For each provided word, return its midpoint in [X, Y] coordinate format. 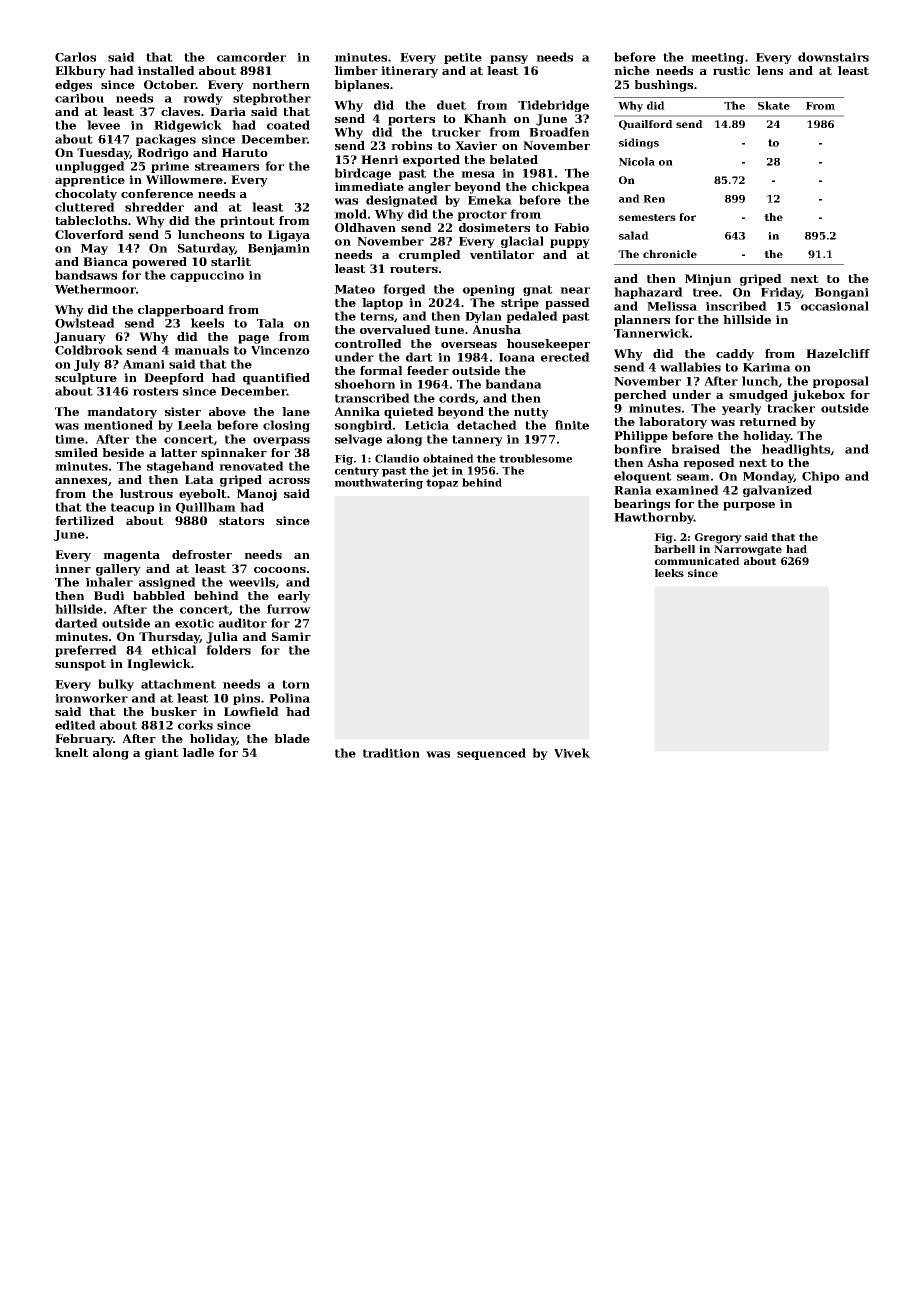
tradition [391, 753]
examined [687, 490]
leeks [669, 573]
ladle [198, 752]
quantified [276, 379]
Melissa [672, 306]
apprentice [90, 181]
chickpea [561, 188]
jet [440, 471]
